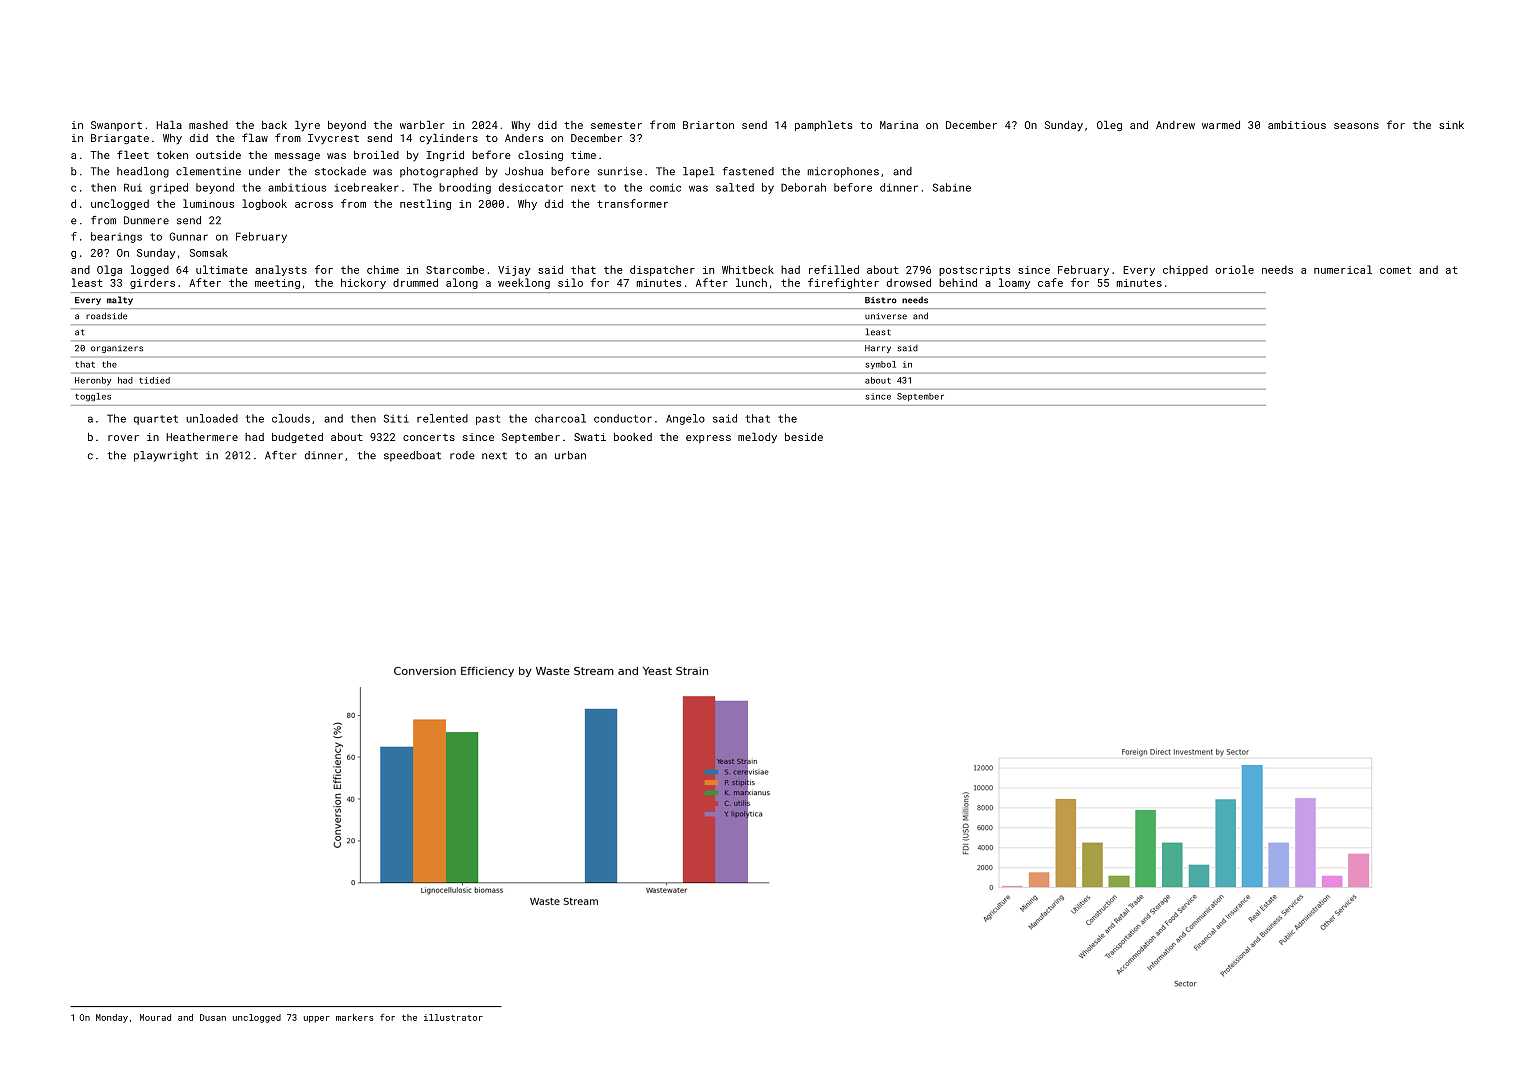  Describe the element at coordinates (274, 125) in the screenshot. I see `back` at that location.
